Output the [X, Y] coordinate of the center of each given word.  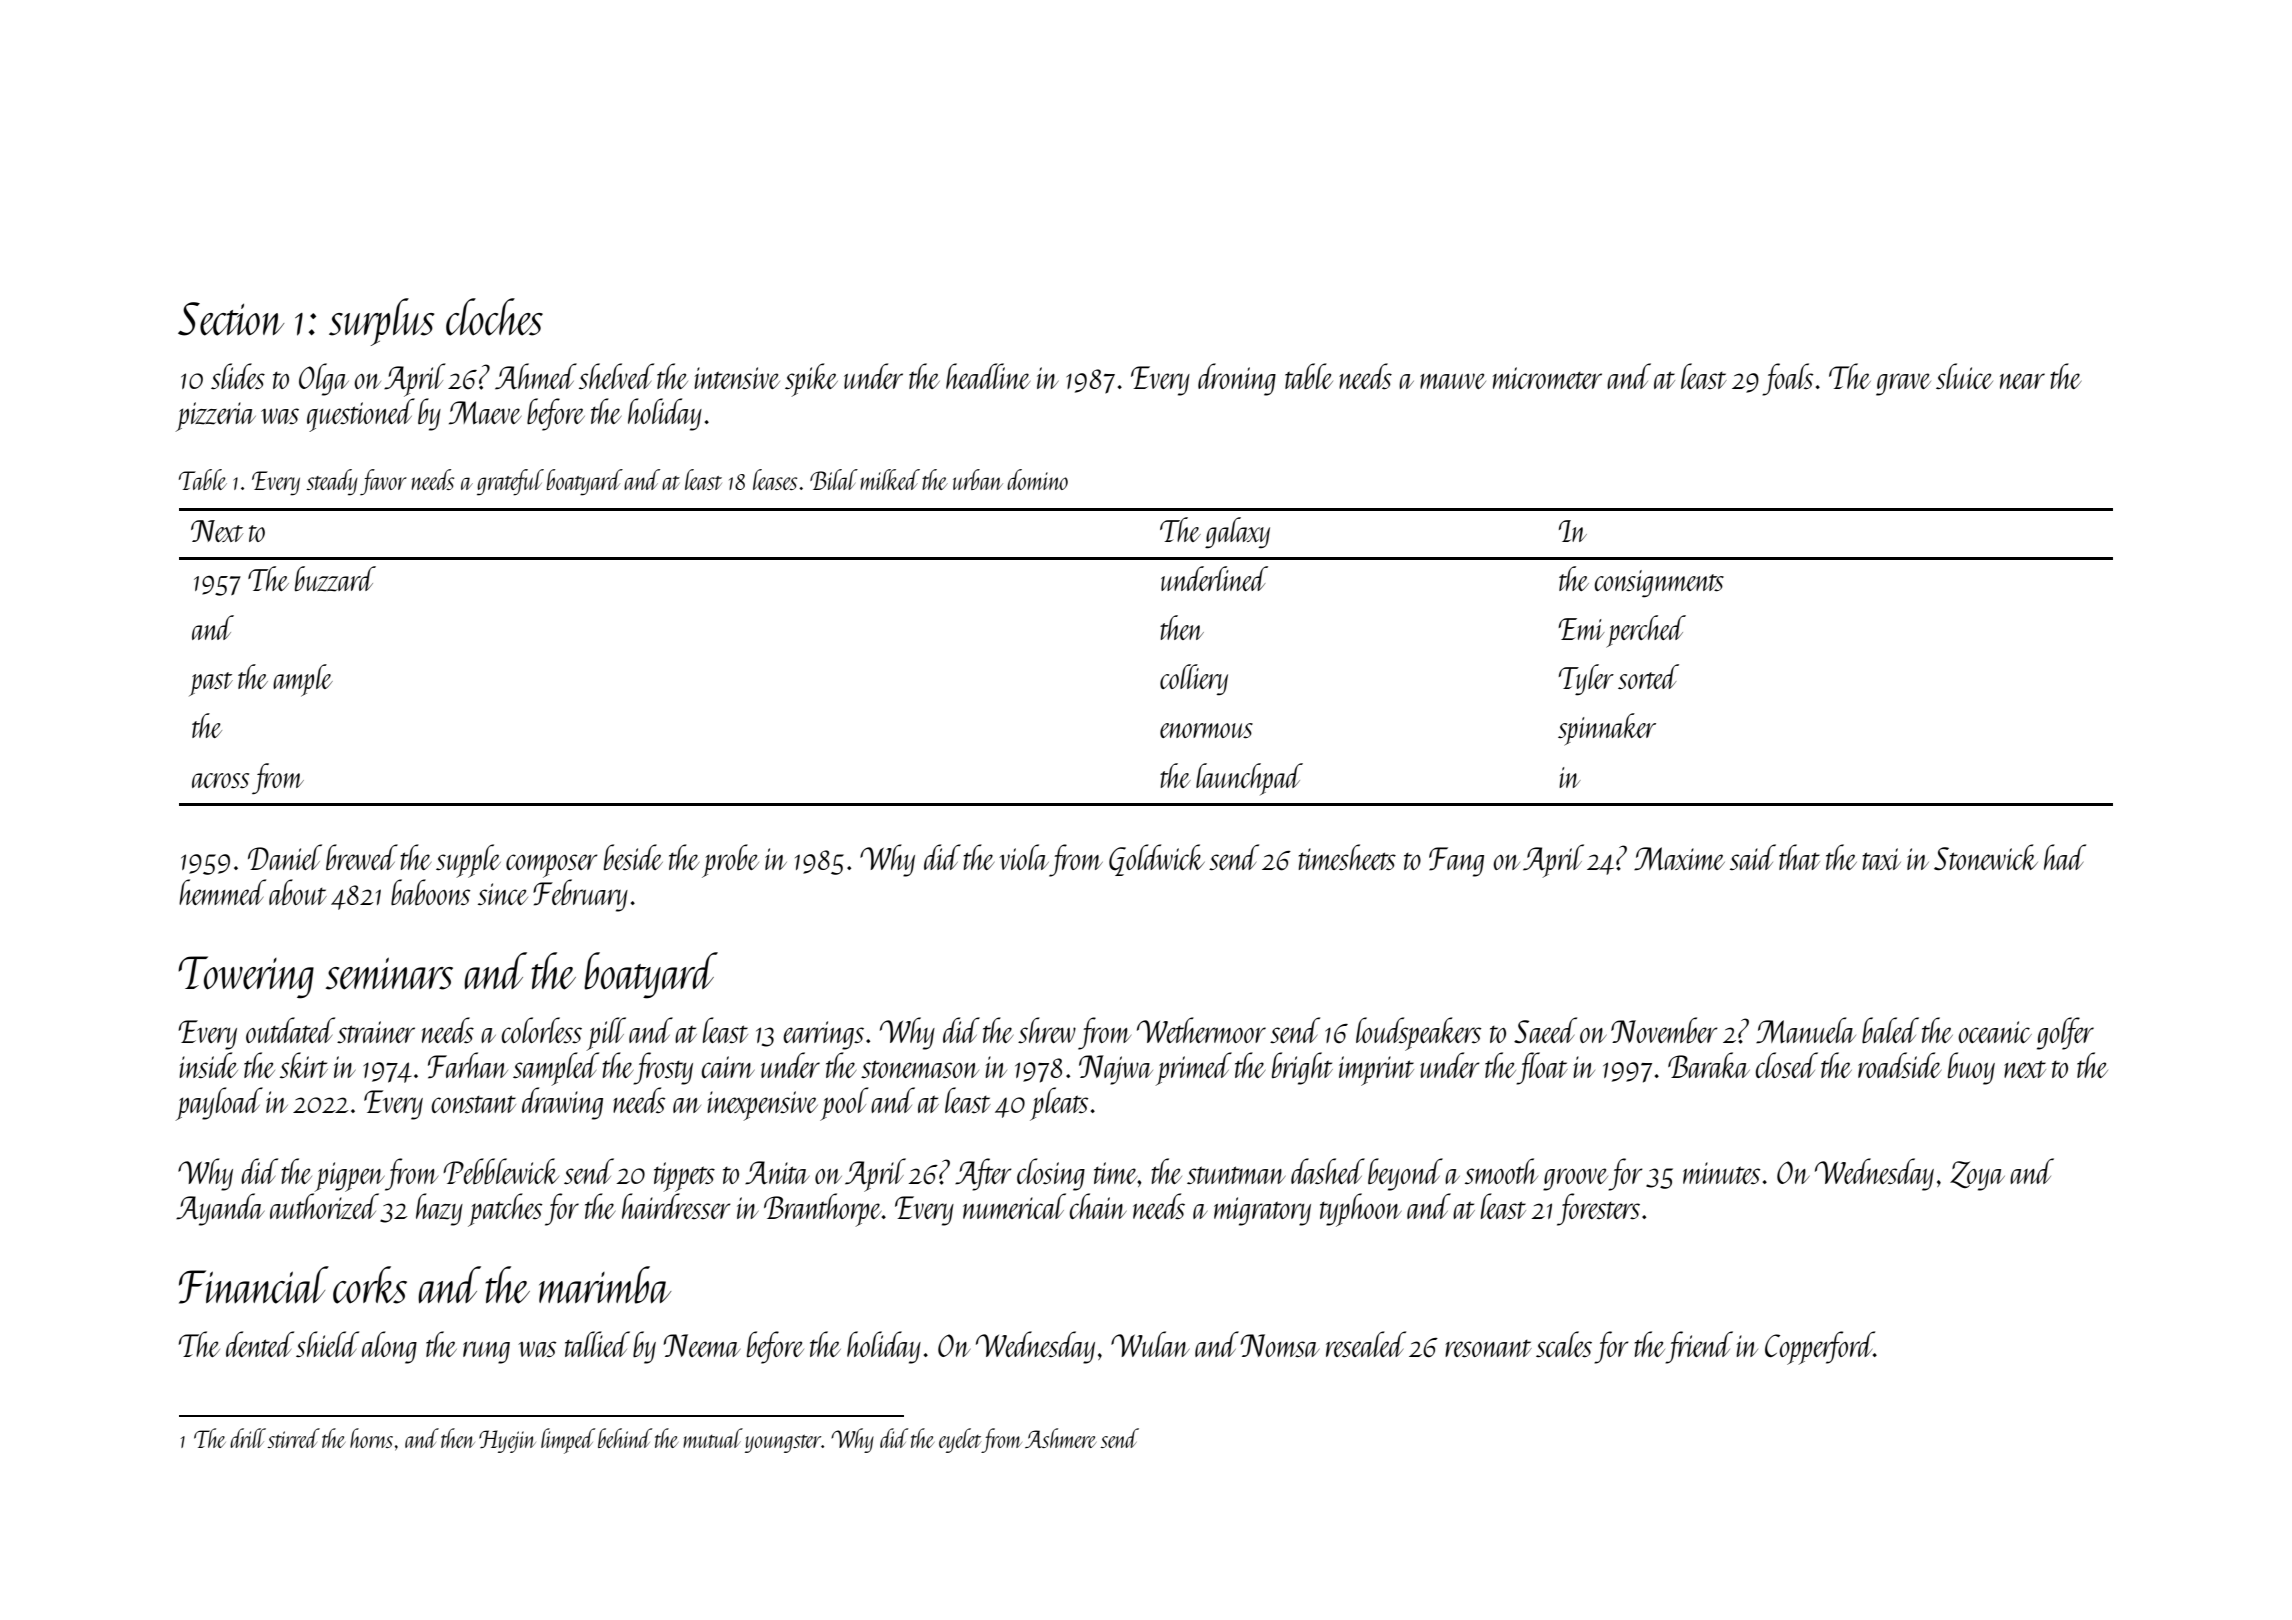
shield [327, 1344]
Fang [1456, 862]
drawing [562, 1103]
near [2022, 381]
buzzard [335, 579]
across [220, 780]
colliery [1194, 680]
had [2065, 857]
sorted [1648, 676]
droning [1237, 379]
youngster [783, 1444]
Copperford [1819, 1348]
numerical [1014, 1206]
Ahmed [536, 376]
